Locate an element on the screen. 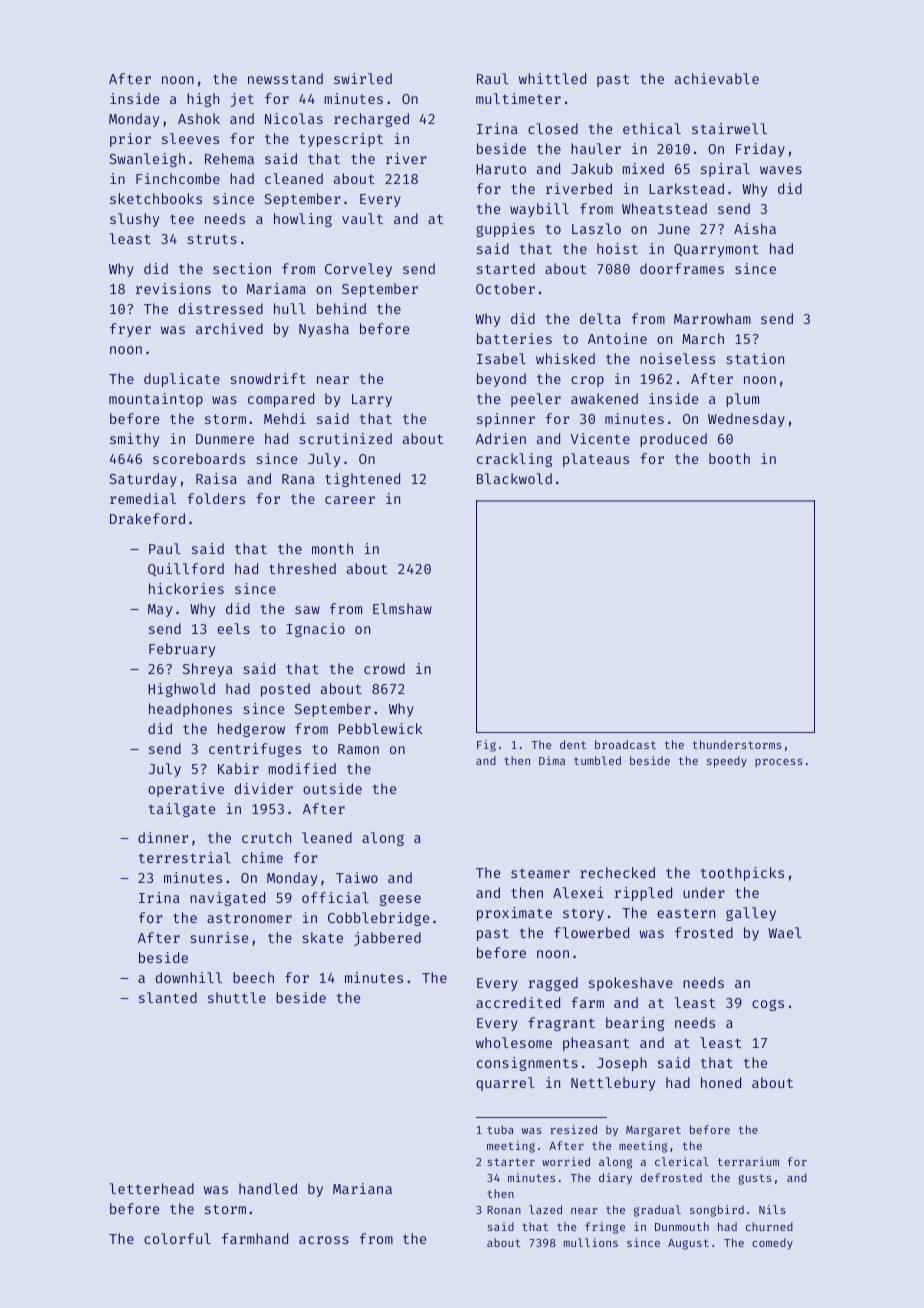 Image resolution: width=924 pixels, height=1308 pixels. hickories is located at coordinates (186, 588).
